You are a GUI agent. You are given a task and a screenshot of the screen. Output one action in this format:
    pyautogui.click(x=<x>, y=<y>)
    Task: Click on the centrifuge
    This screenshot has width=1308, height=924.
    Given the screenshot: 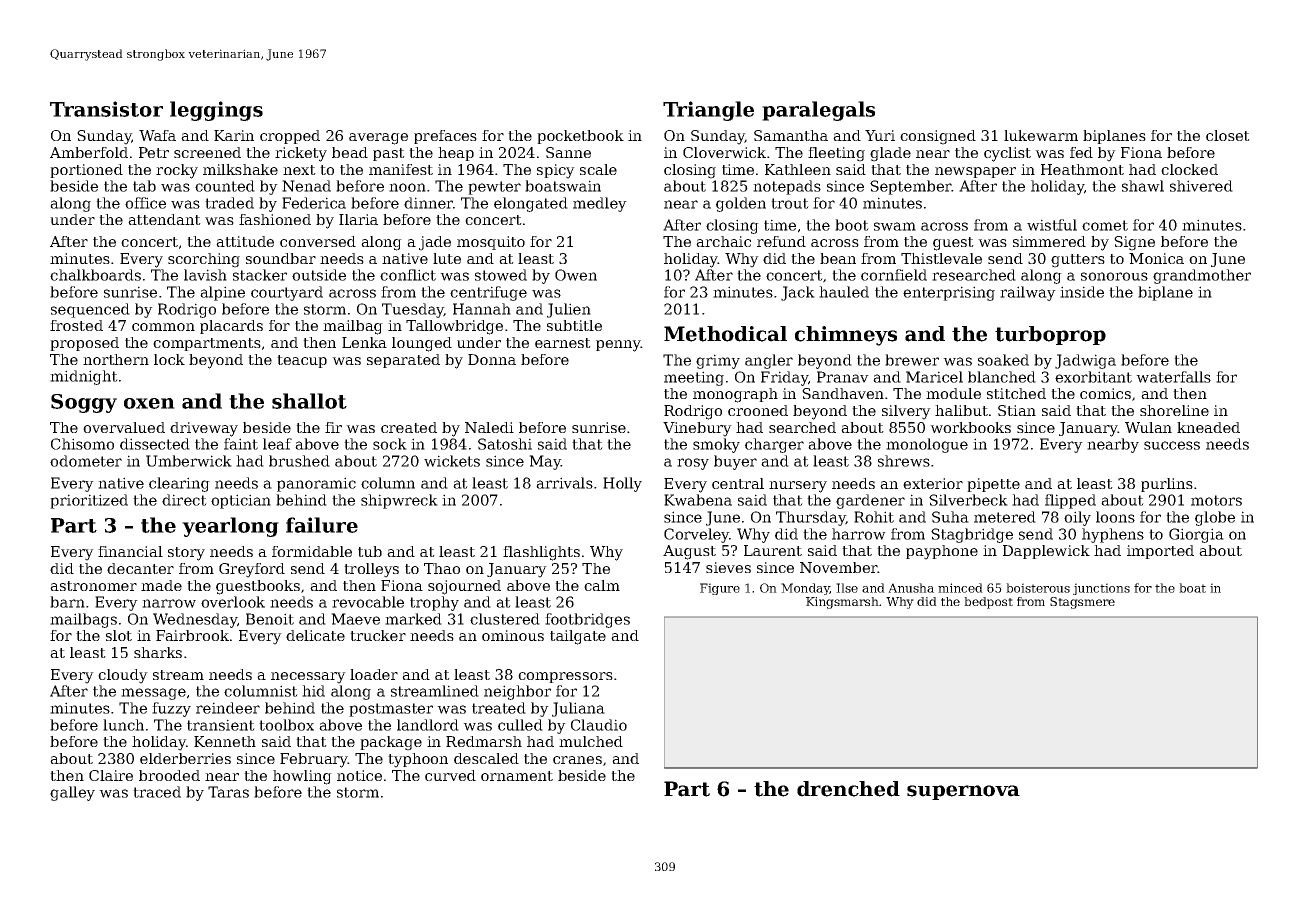 What is the action you would take?
    pyautogui.click(x=488, y=293)
